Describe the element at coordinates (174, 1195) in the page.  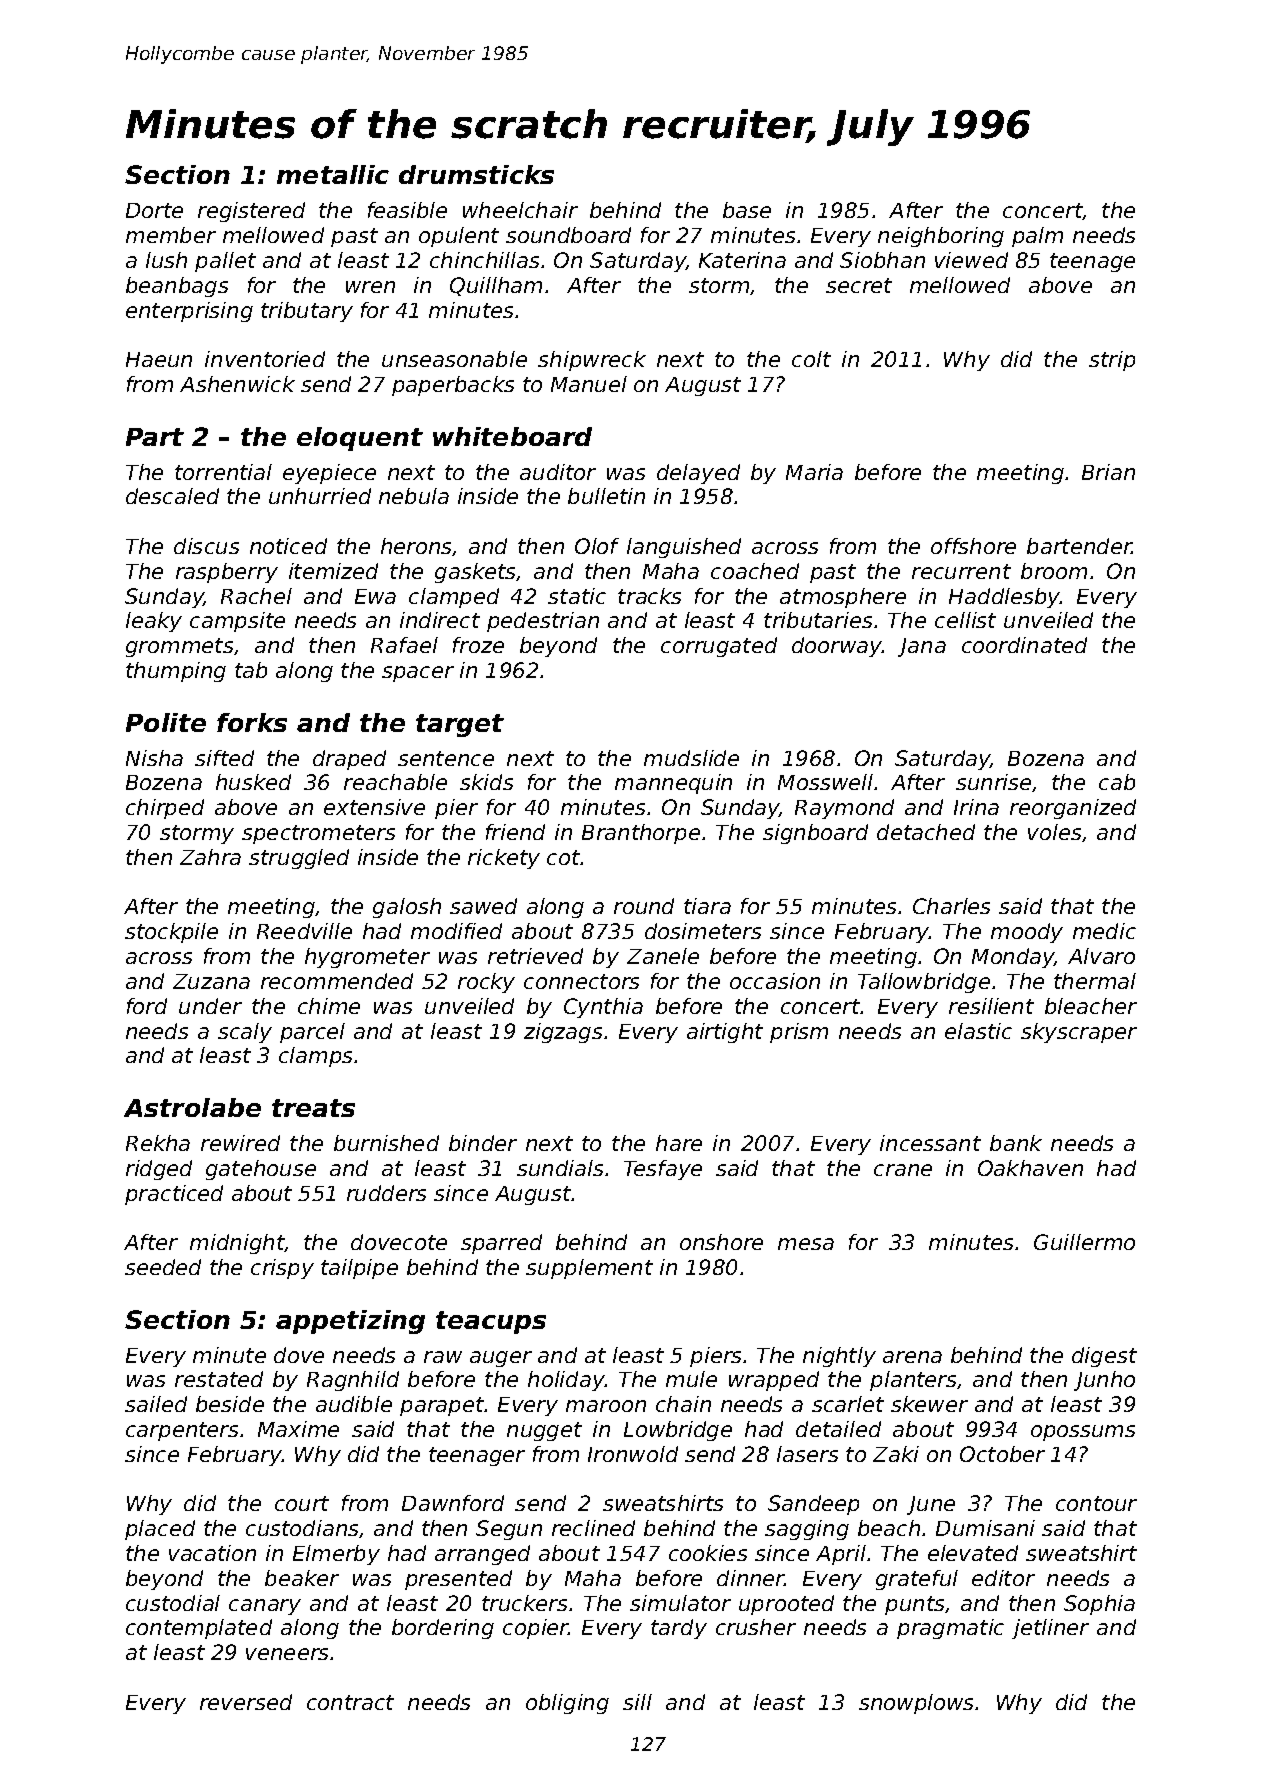
I see `practiced` at that location.
